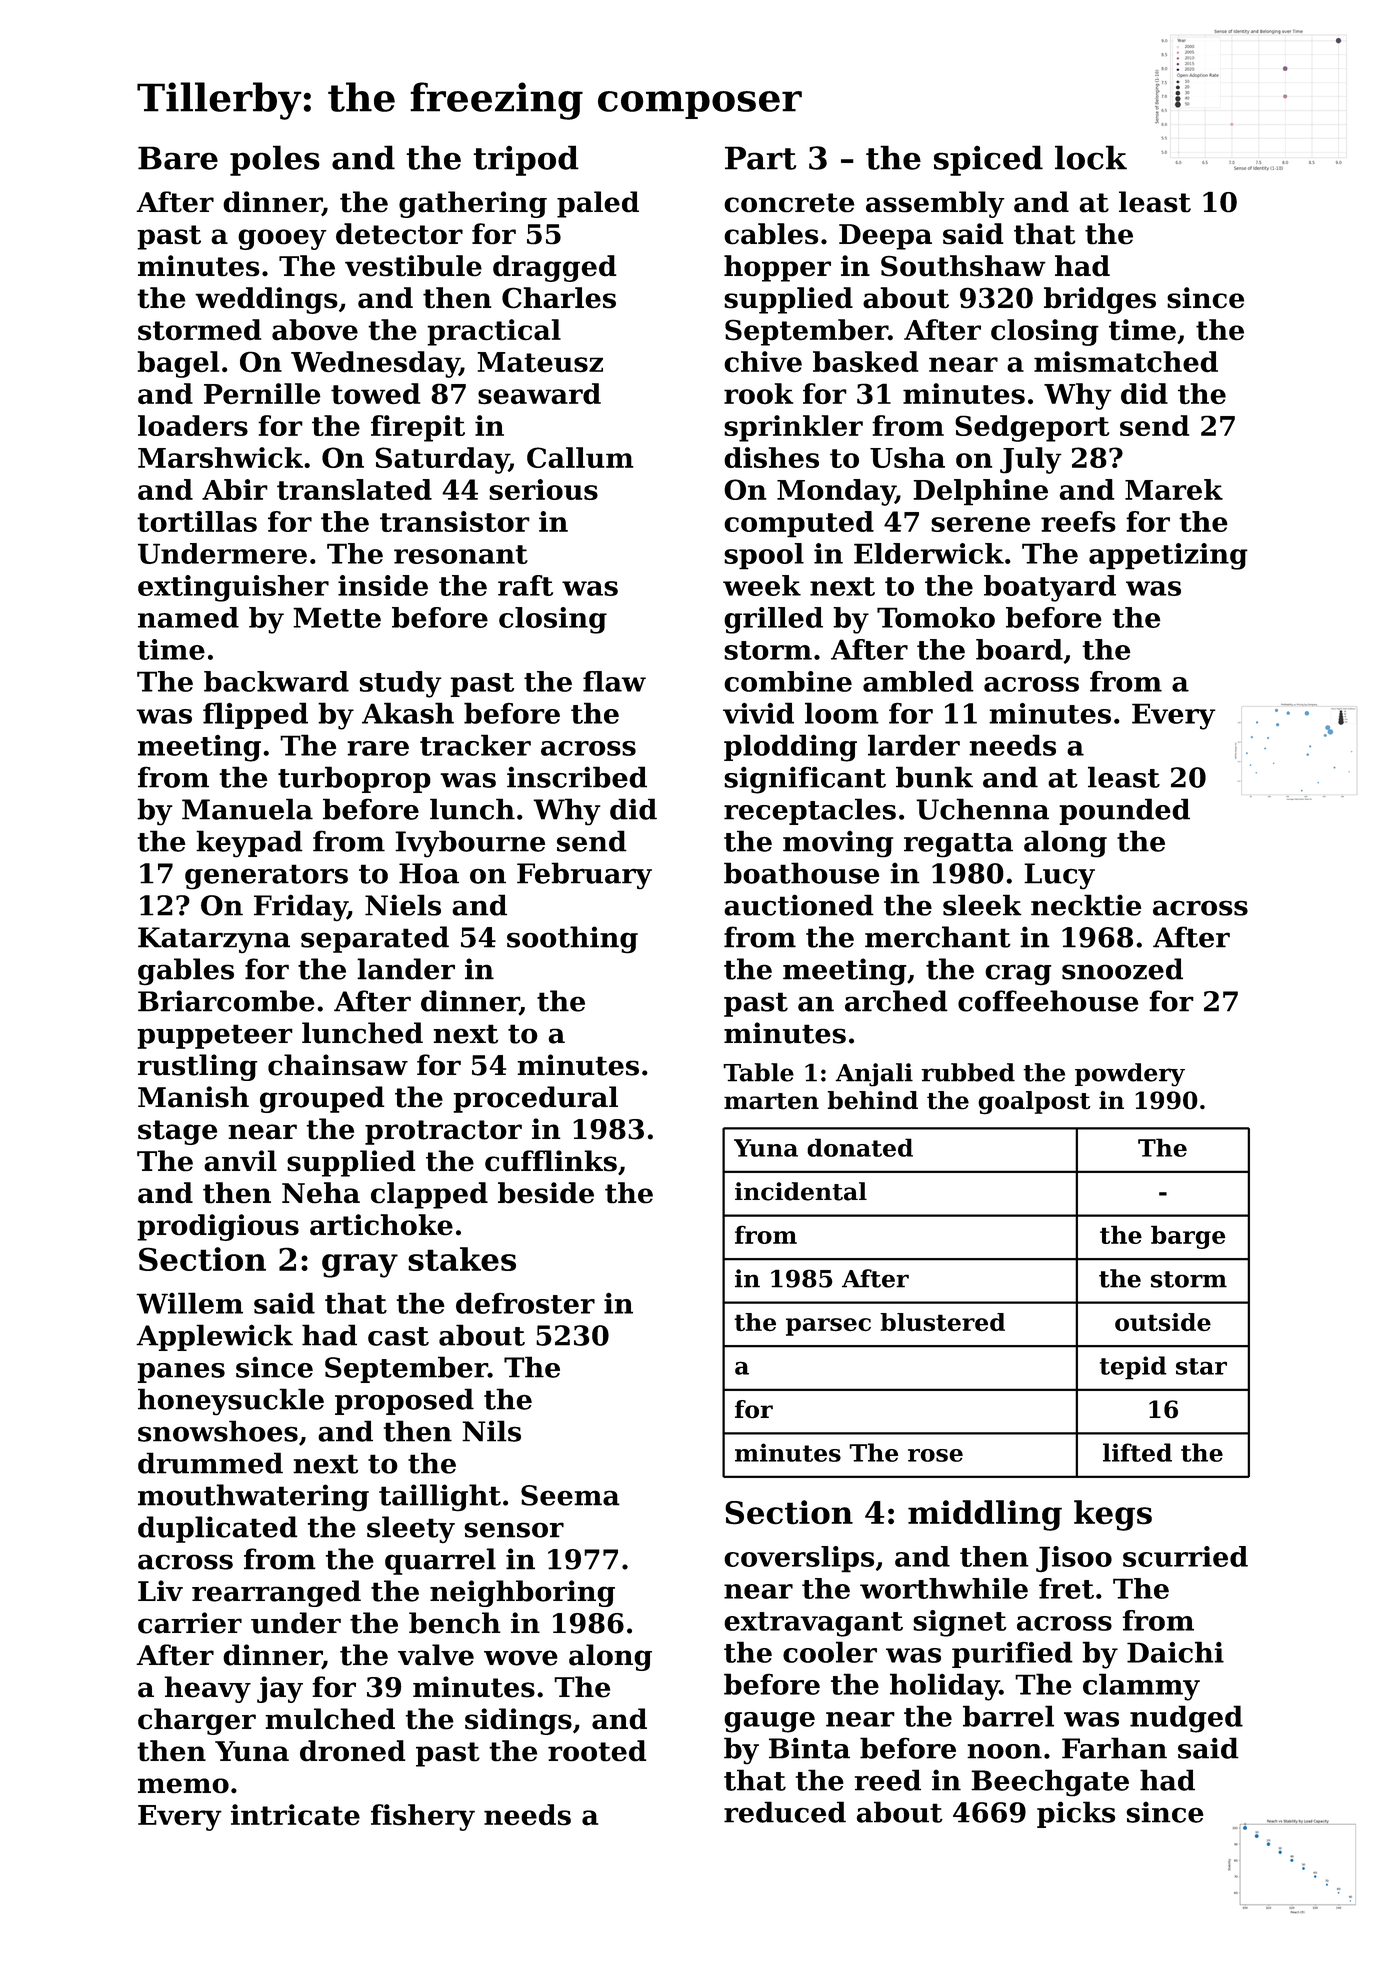 Image resolution: width=1386 pixels, height=1969 pixels. Describe the element at coordinates (178, 158) in the screenshot. I see `Bare` at that location.
